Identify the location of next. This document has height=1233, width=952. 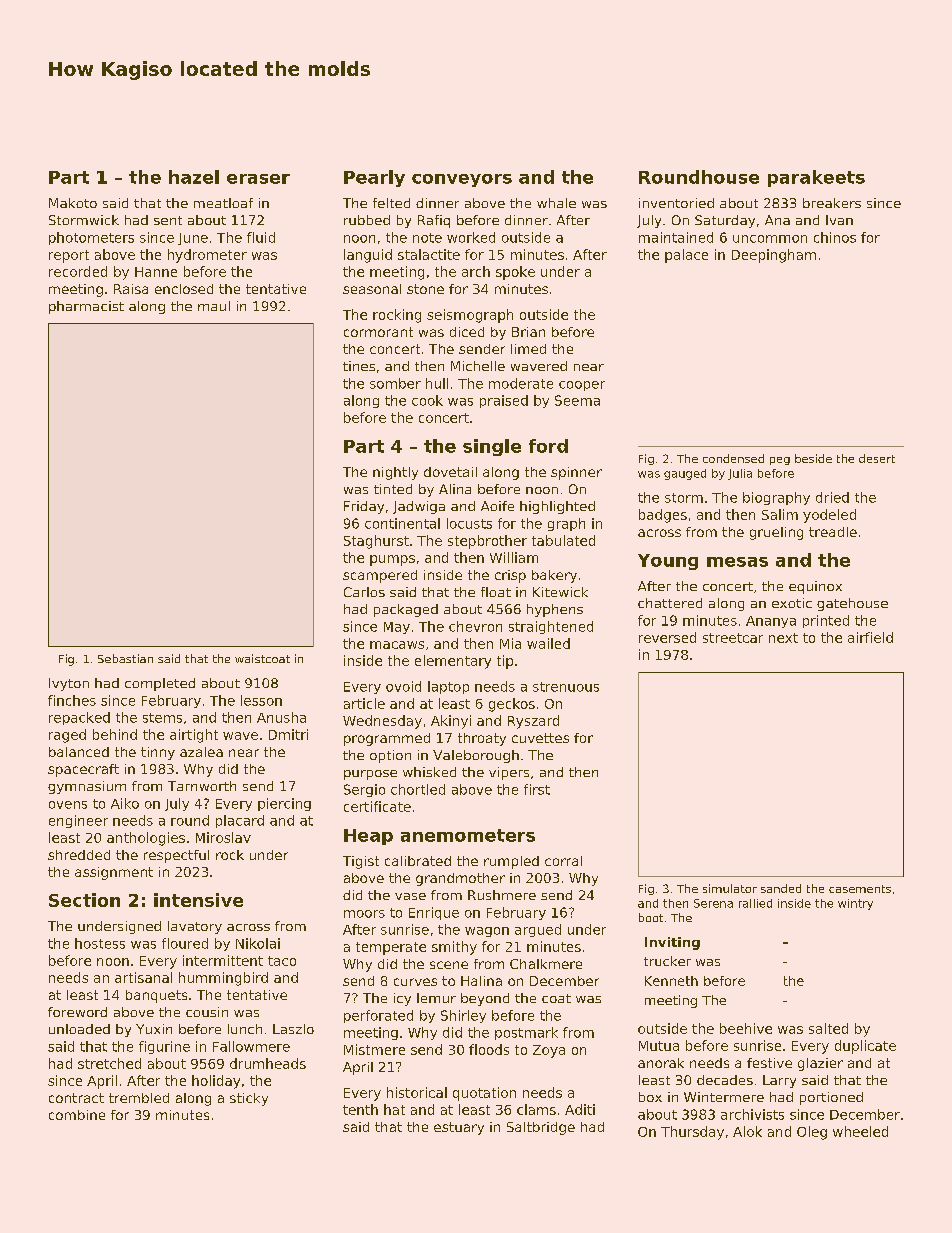
(783, 638).
